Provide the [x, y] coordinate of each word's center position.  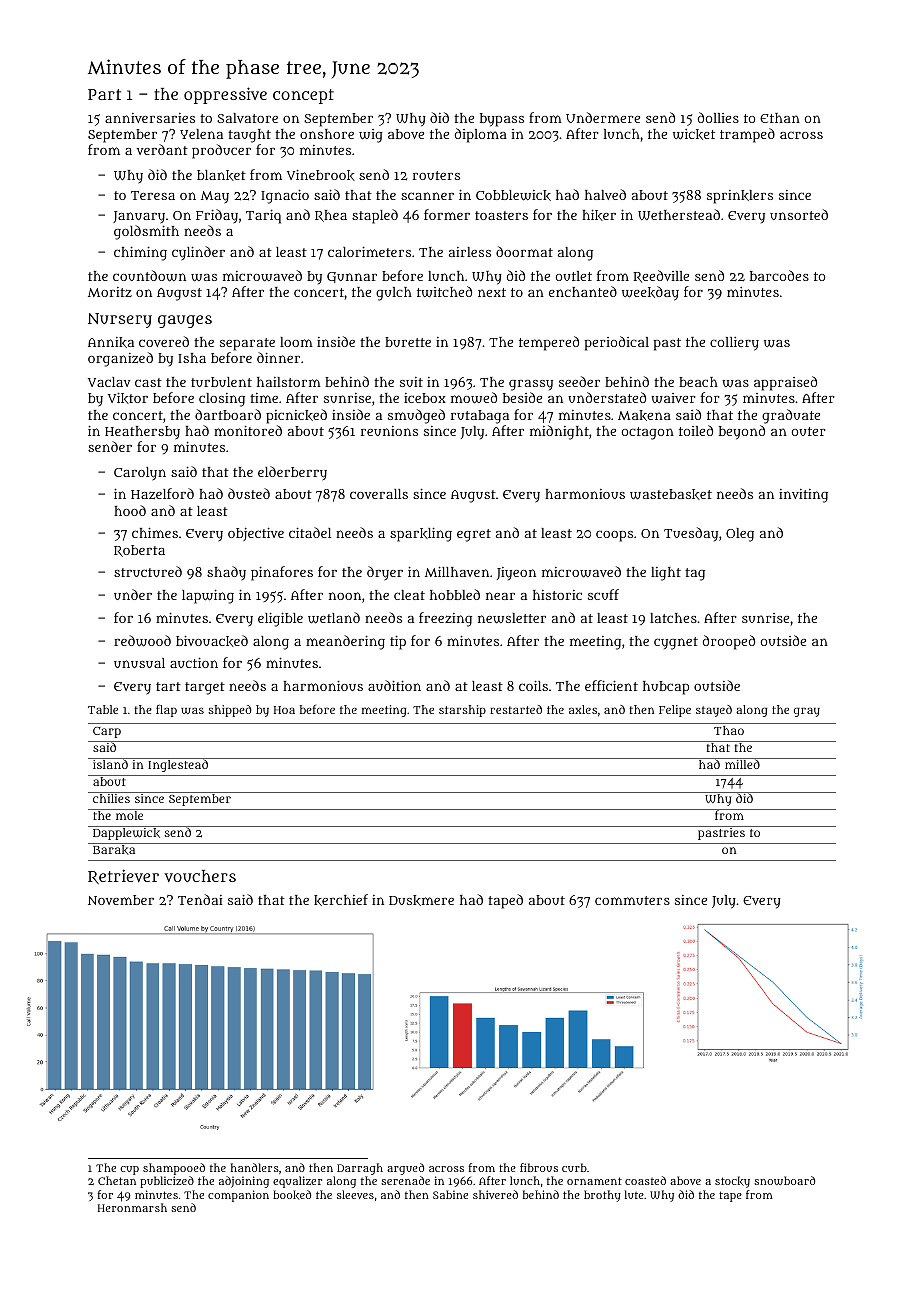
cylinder [198, 253]
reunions [389, 431]
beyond [742, 432]
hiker [599, 215]
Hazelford [162, 493]
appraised [785, 383]
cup [129, 1170]
